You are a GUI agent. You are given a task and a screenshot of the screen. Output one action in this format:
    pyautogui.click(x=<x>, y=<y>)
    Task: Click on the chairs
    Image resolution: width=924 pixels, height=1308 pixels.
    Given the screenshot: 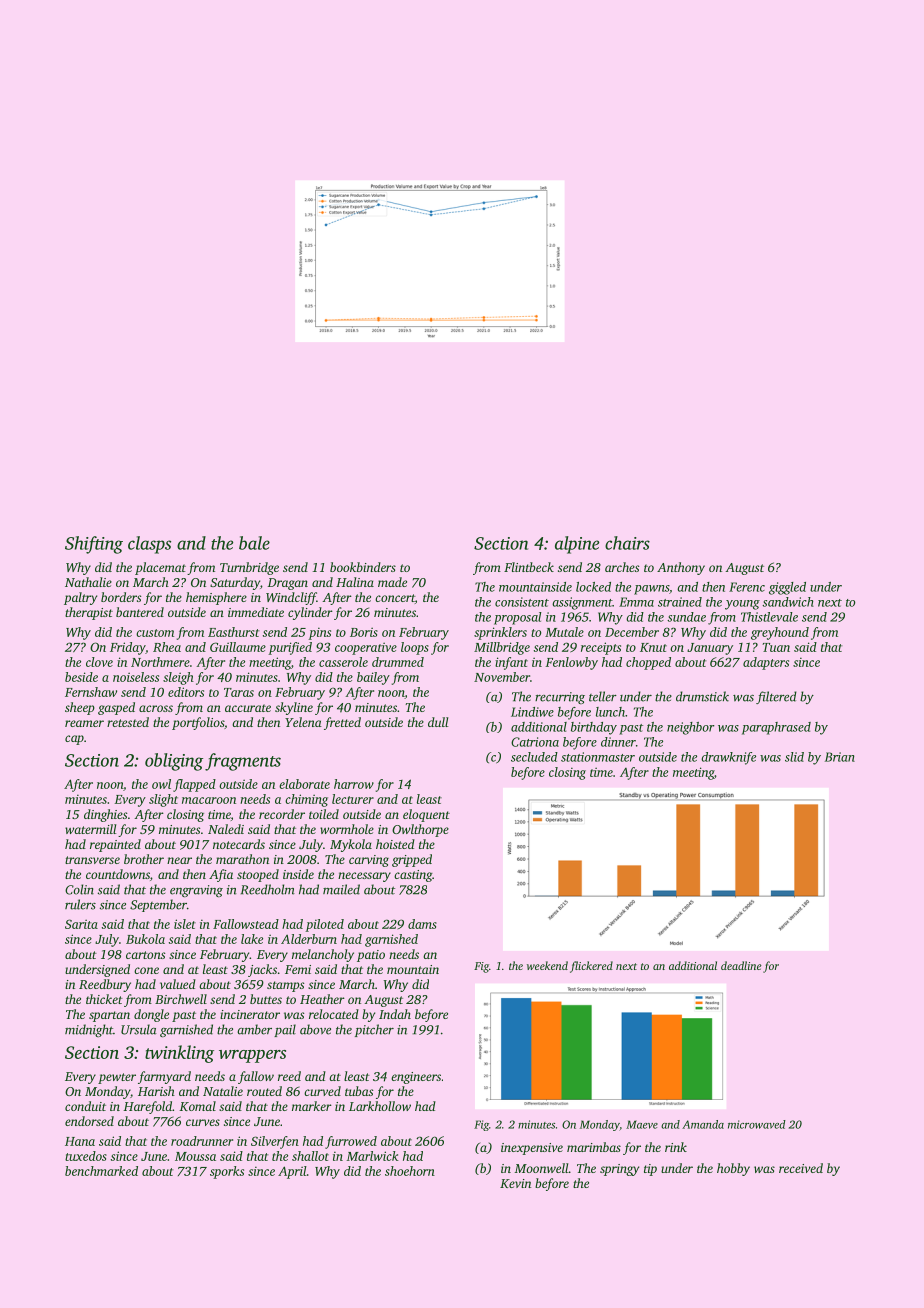 What is the action you would take?
    pyautogui.click(x=627, y=543)
